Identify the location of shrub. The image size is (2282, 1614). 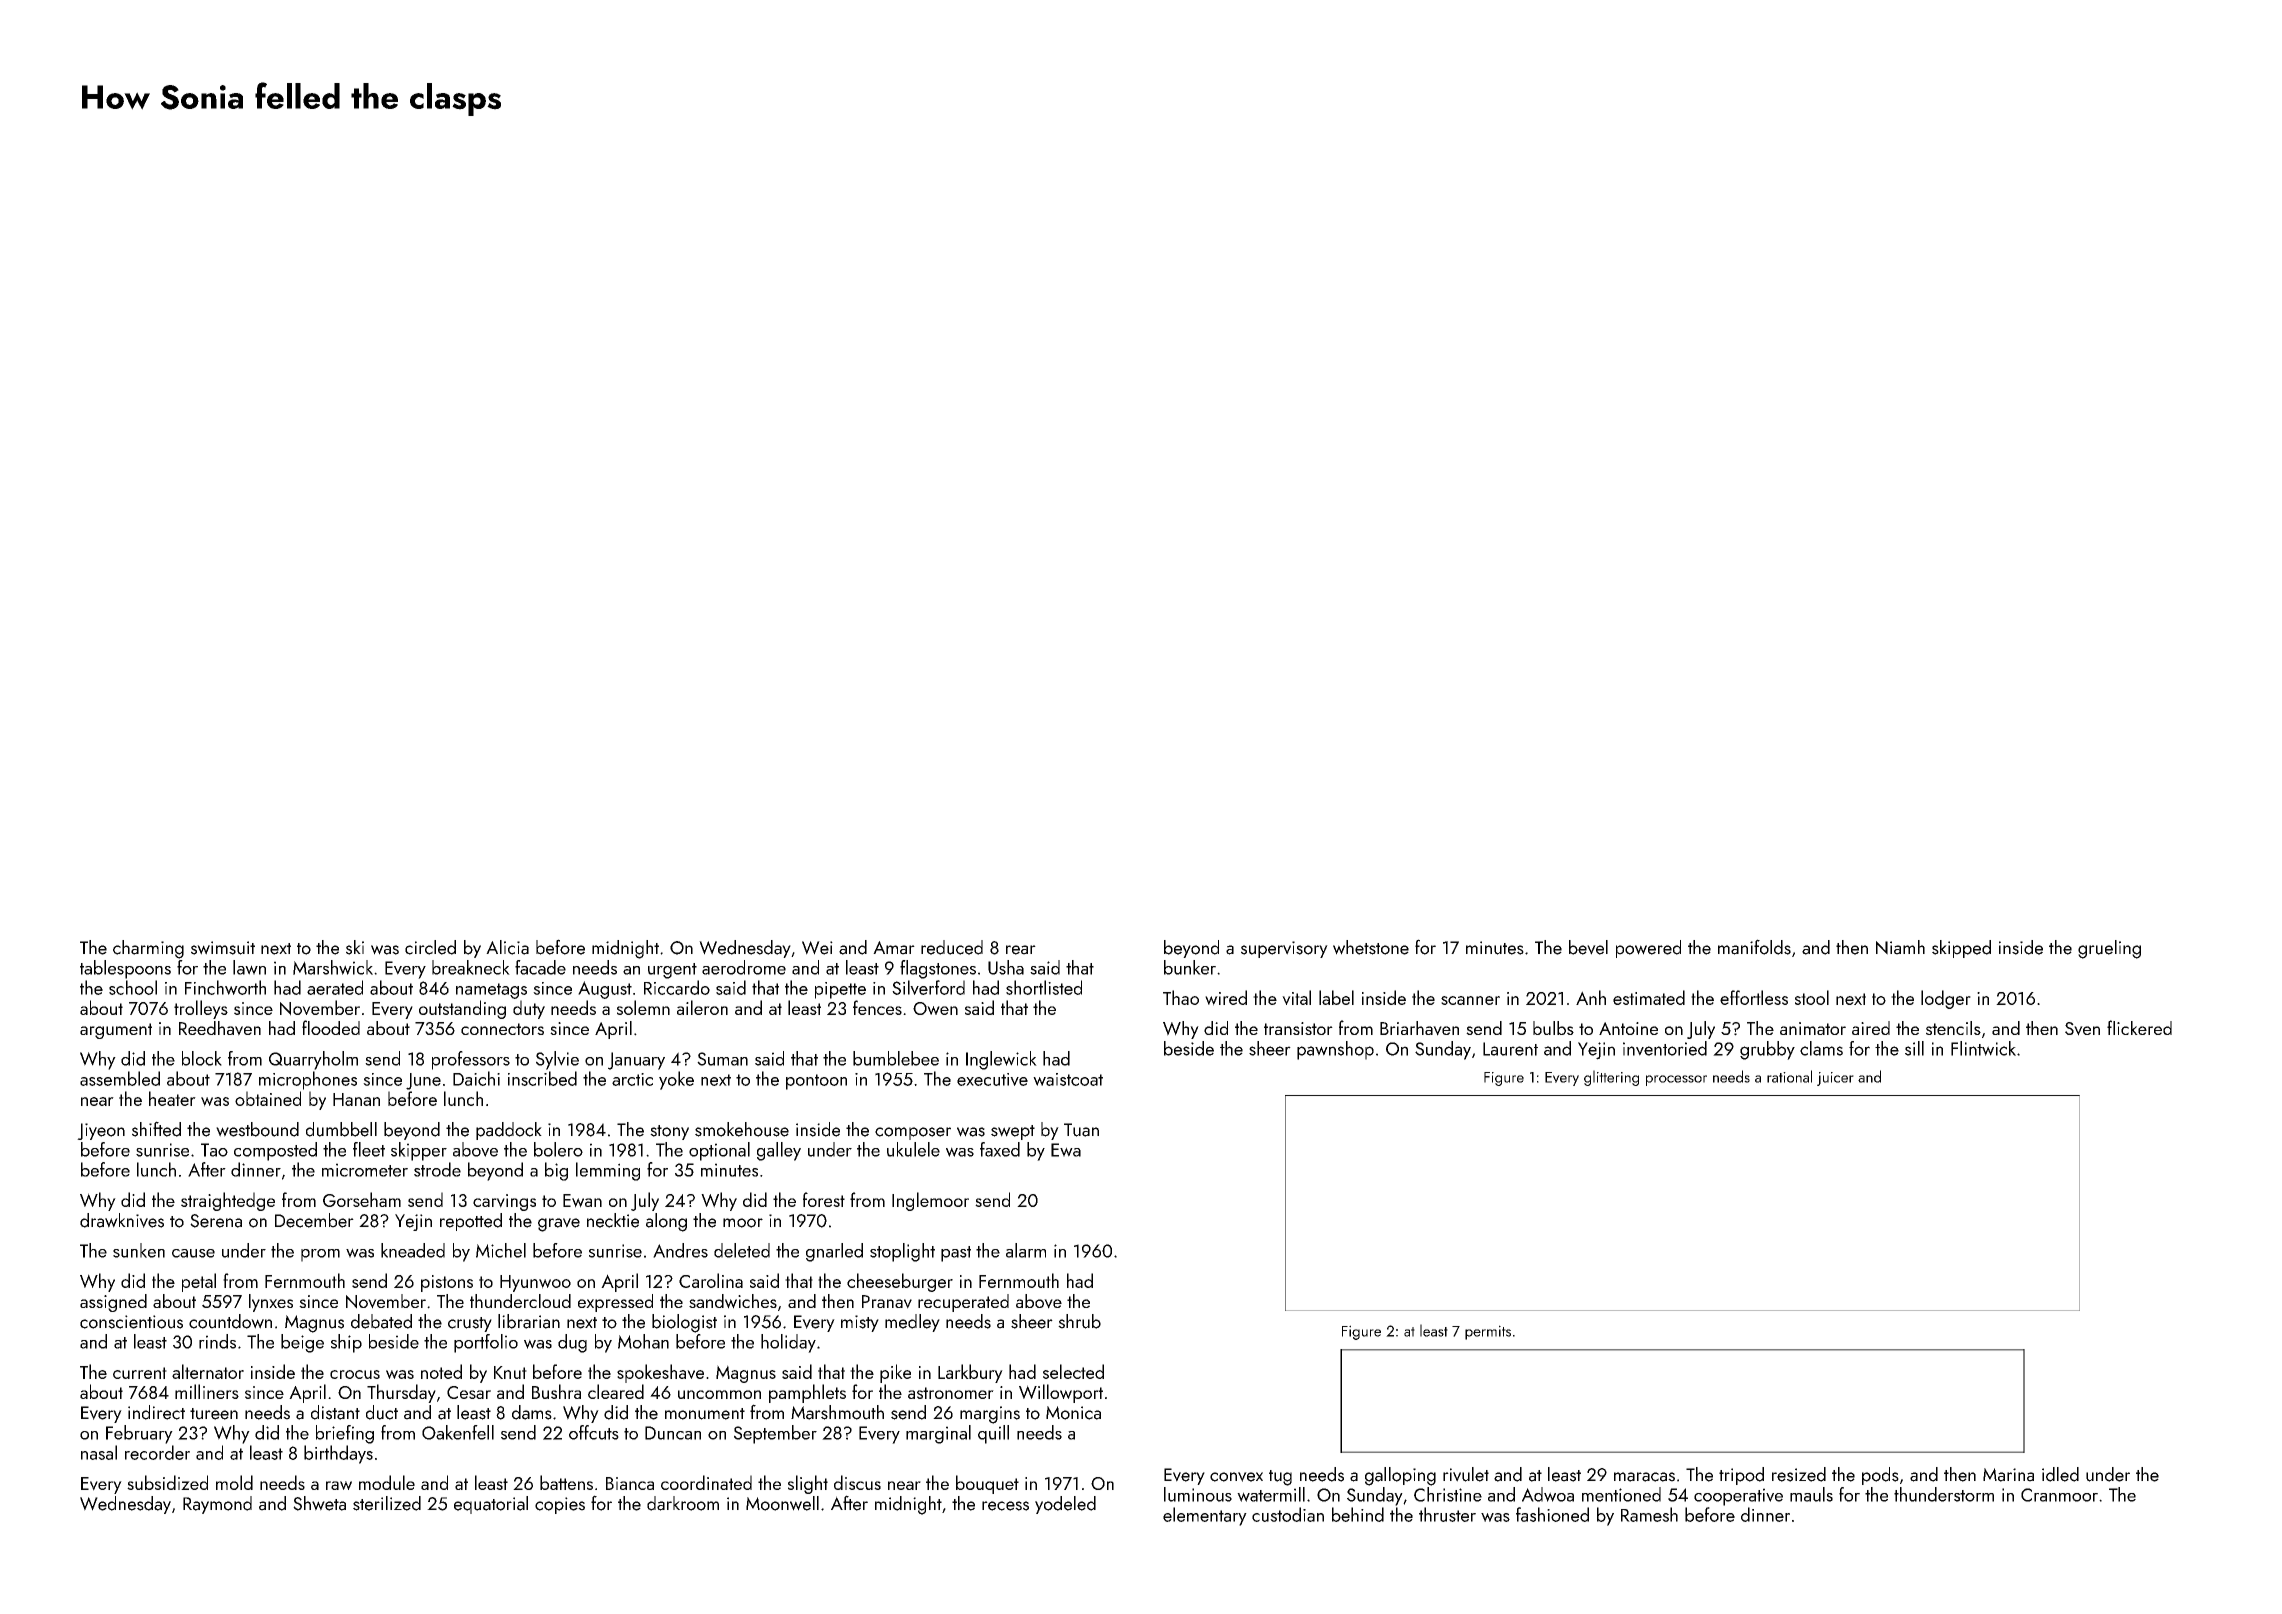
(1079, 1321).
